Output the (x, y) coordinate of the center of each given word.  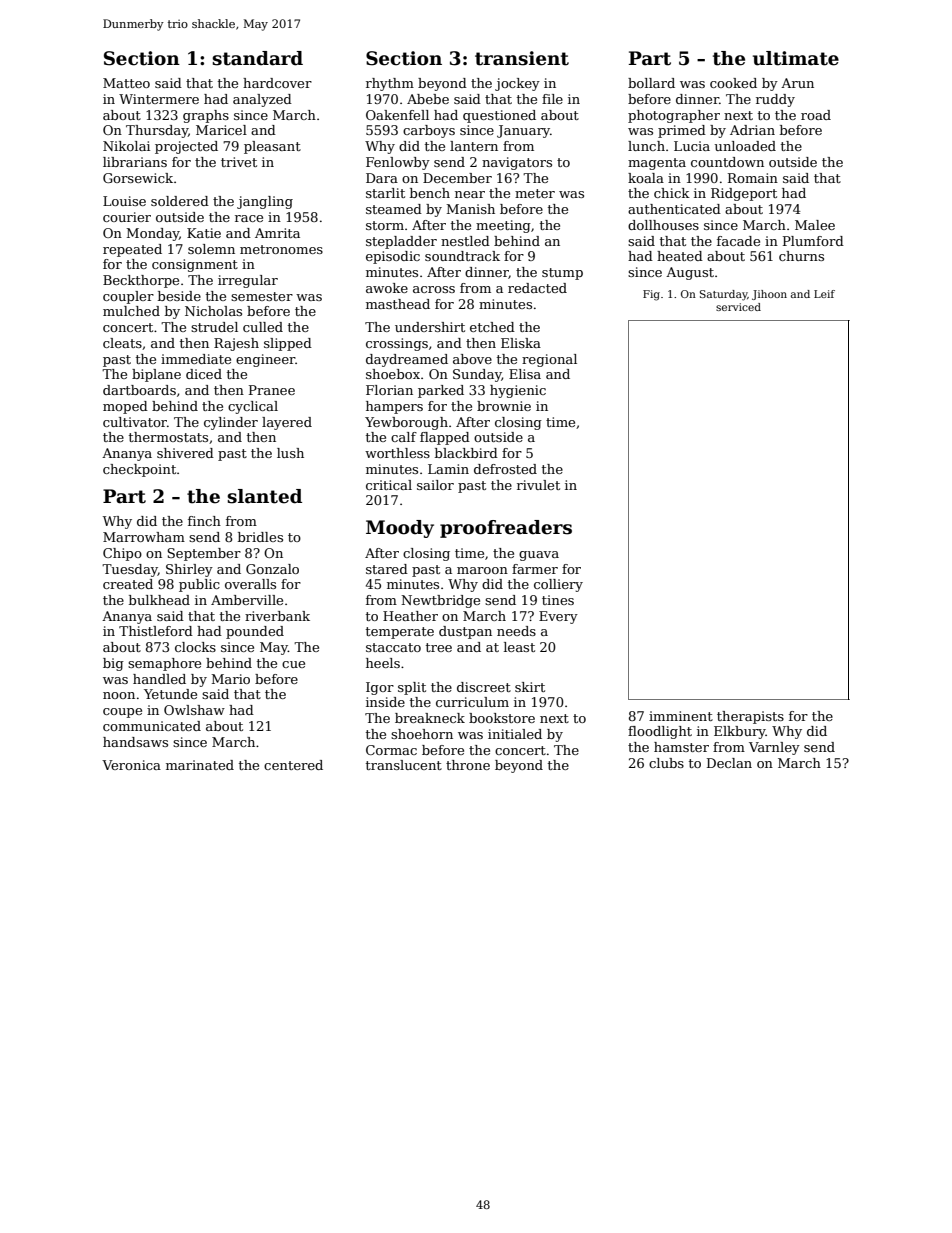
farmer (535, 569)
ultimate (796, 58)
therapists (750, 717)
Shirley (189, 570)
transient (522, 58)
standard (257, 58)
